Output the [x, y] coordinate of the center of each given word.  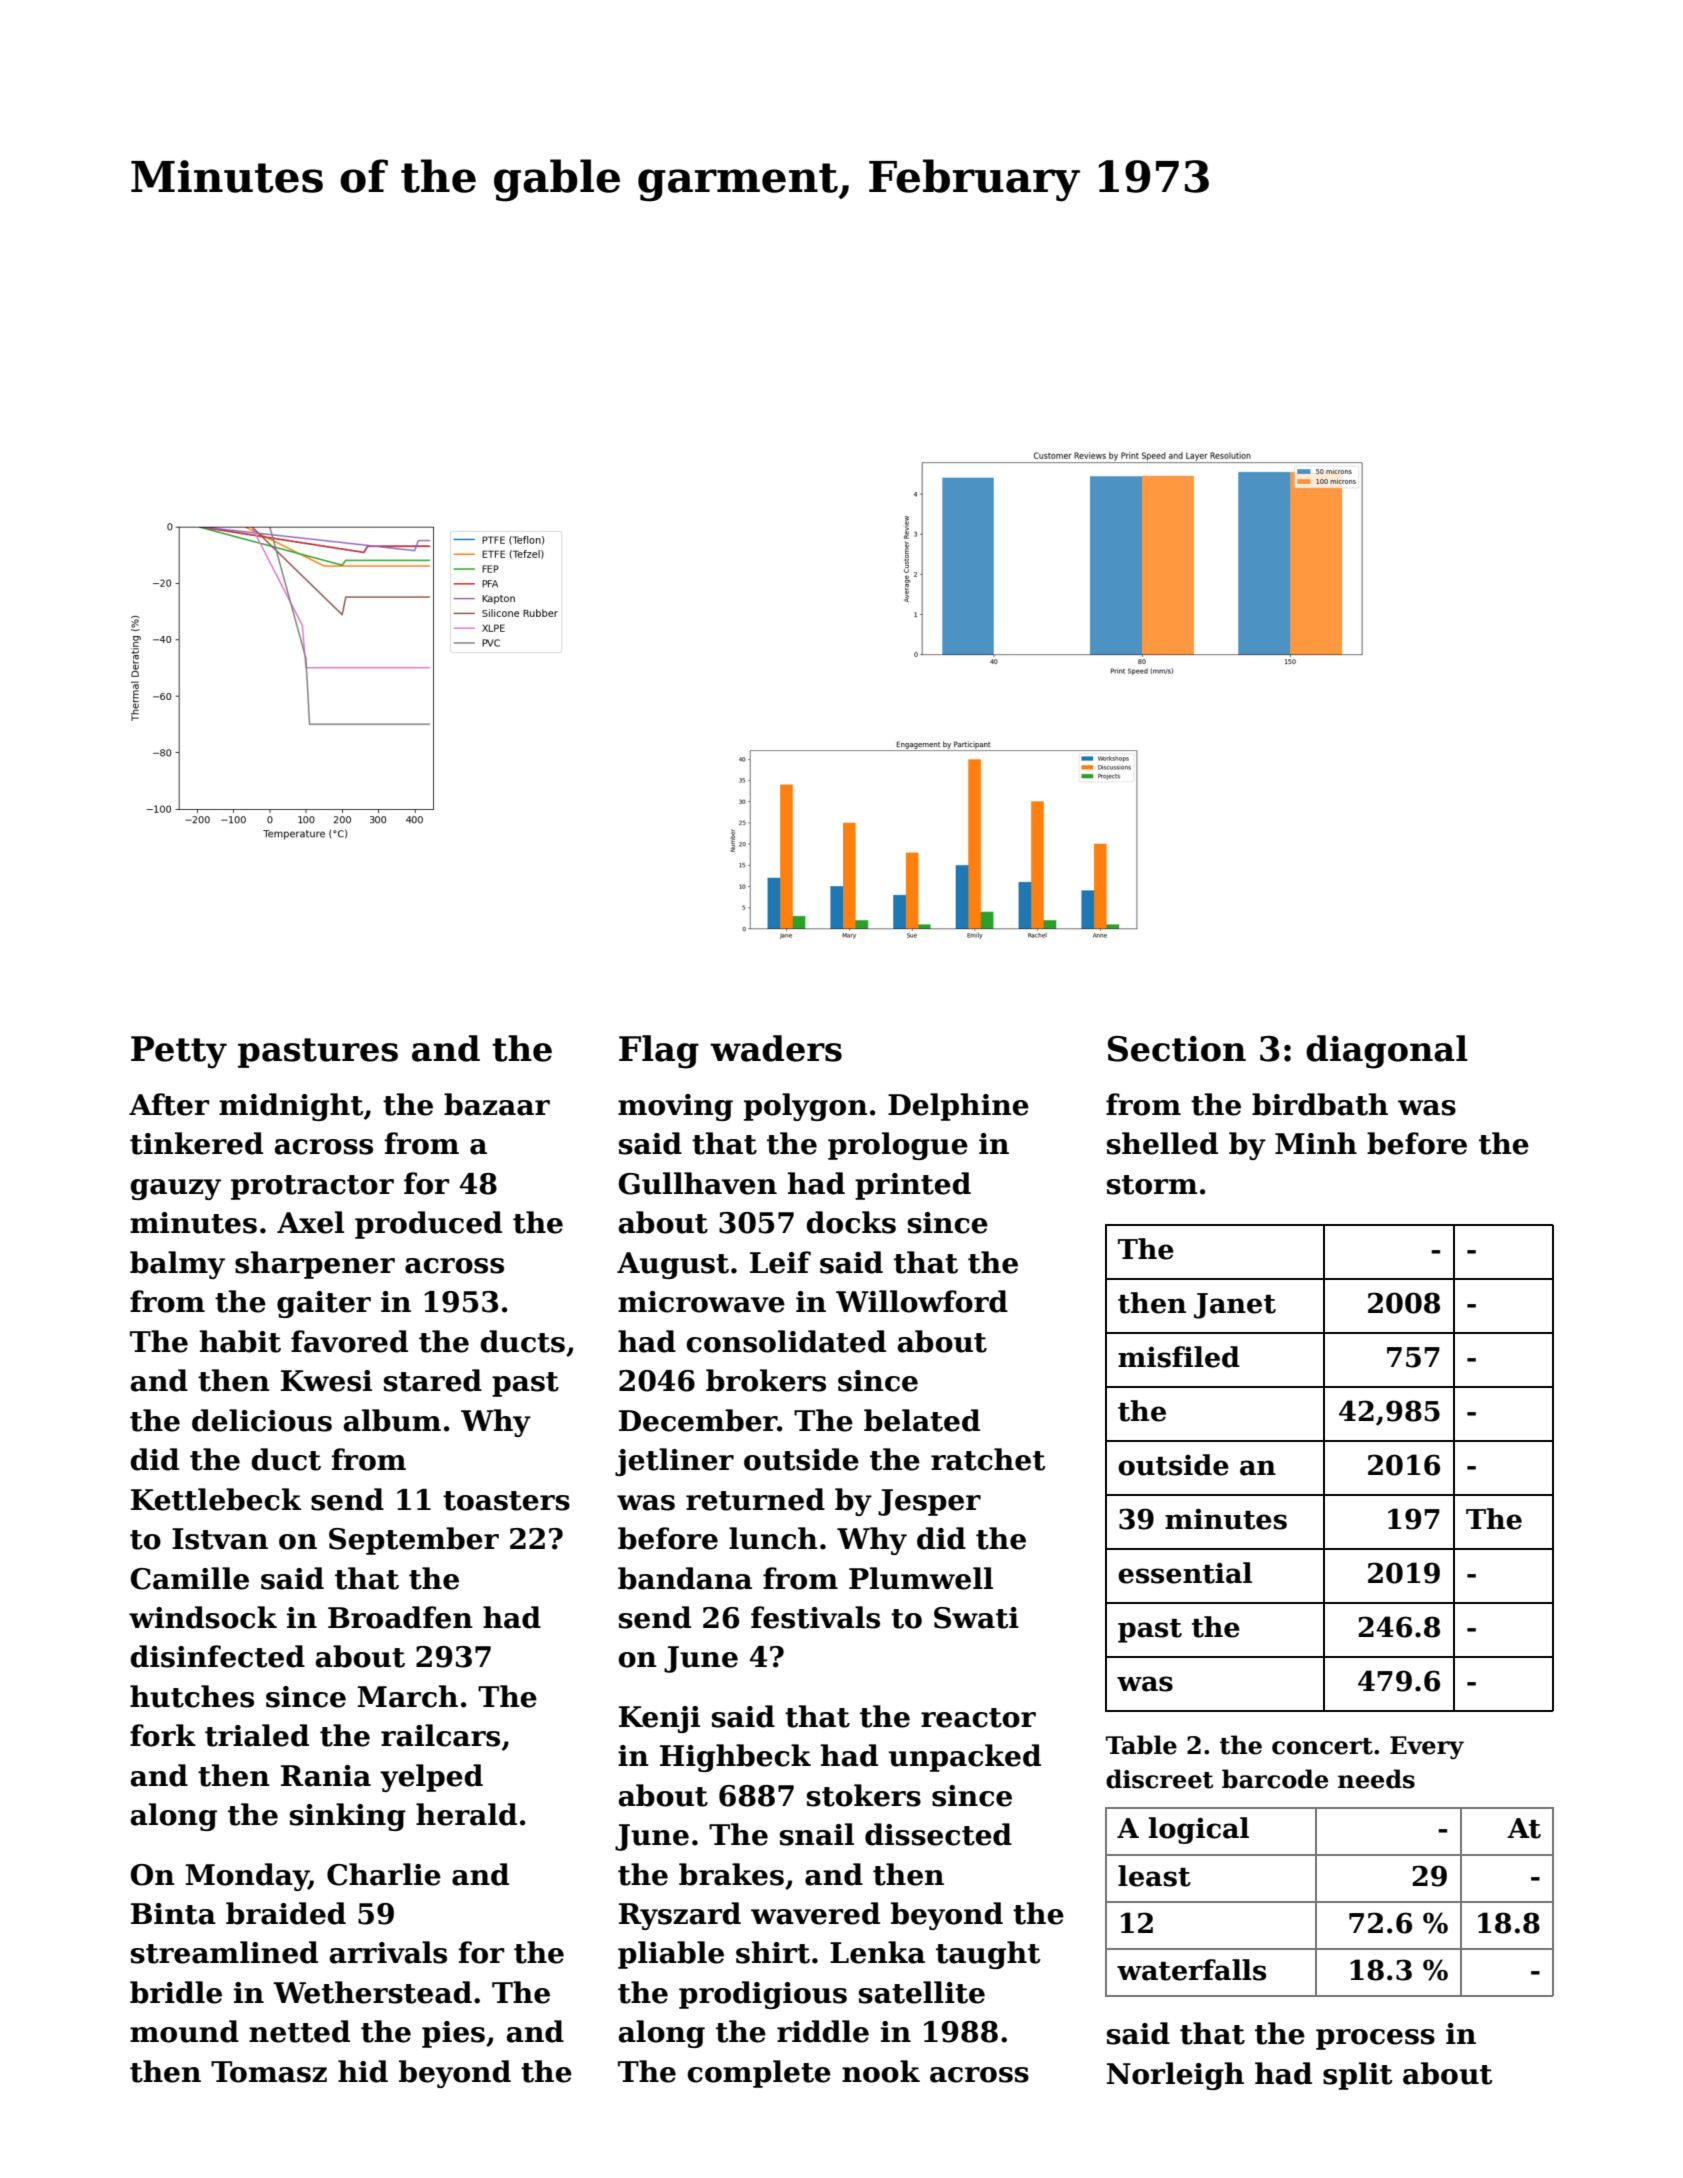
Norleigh [1175, 2076]
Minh [1316, 1143]
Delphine [958, 1107]
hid [363, 2071]
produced [428, 1225]
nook [881, 2071]
